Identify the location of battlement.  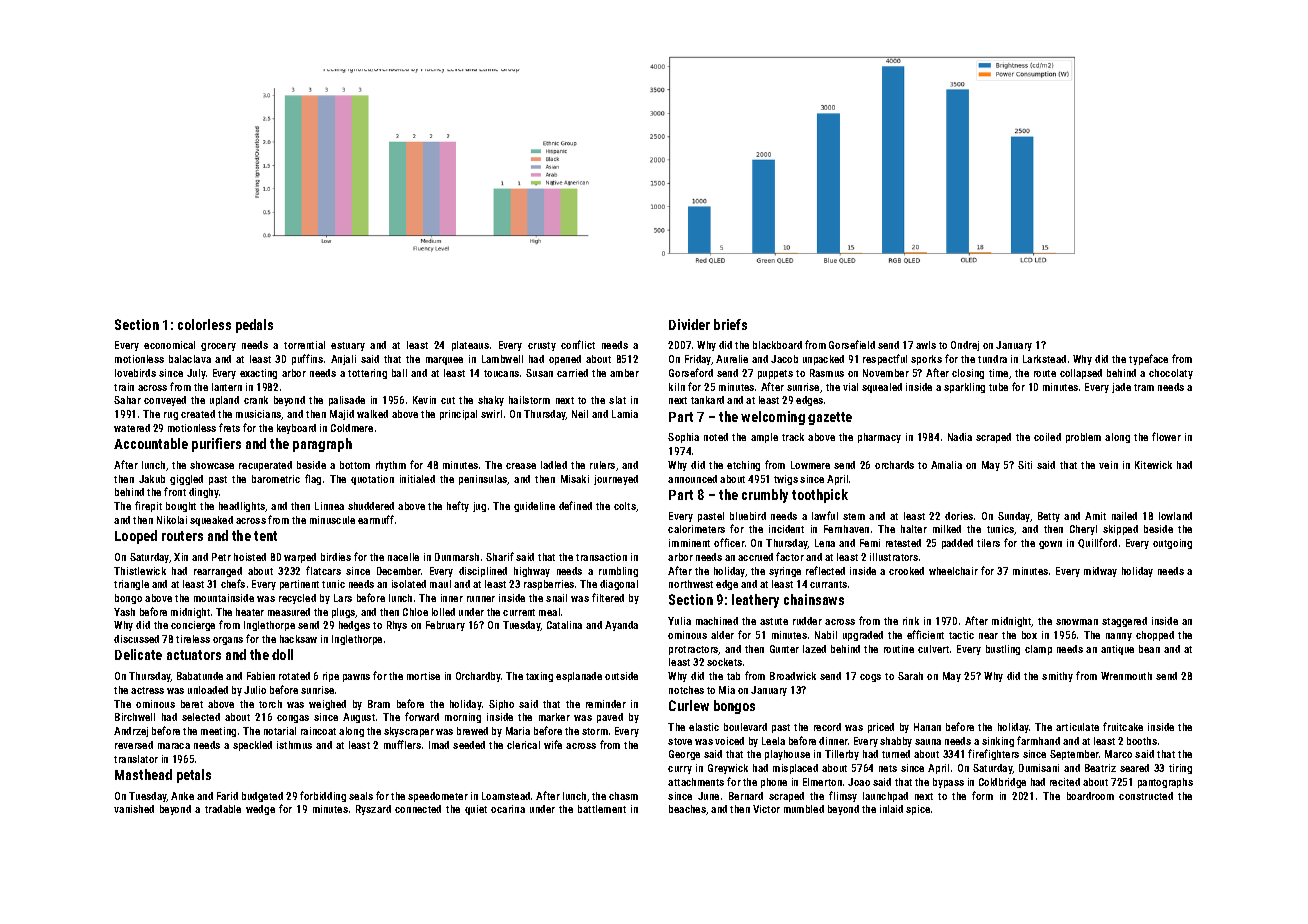
(602, 809).
